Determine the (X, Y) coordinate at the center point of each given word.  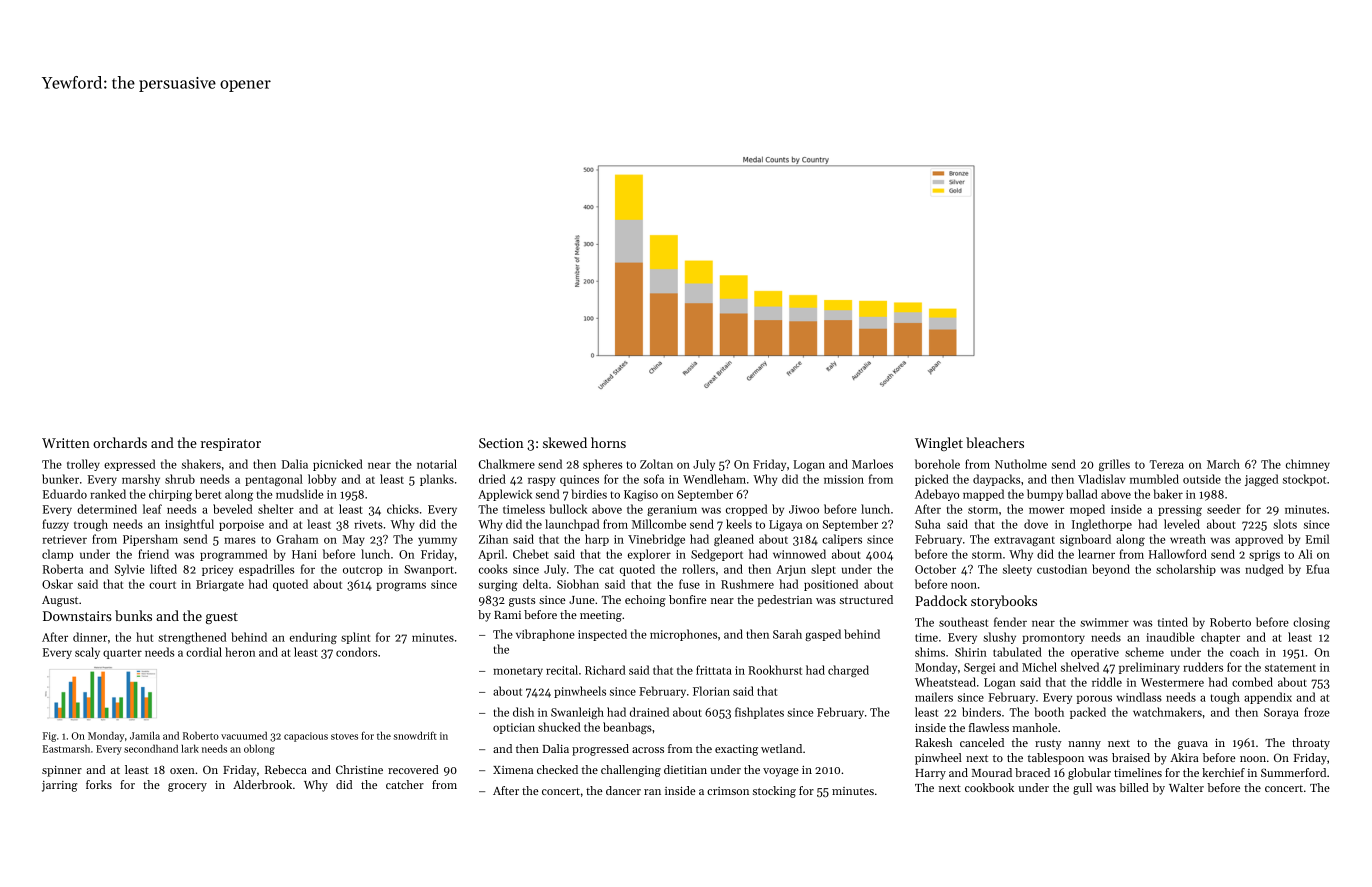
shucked (559, 727)
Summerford (1293, 772)
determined (107, 509)
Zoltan (656, 464)
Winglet (939, 444)
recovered (413, 769)
